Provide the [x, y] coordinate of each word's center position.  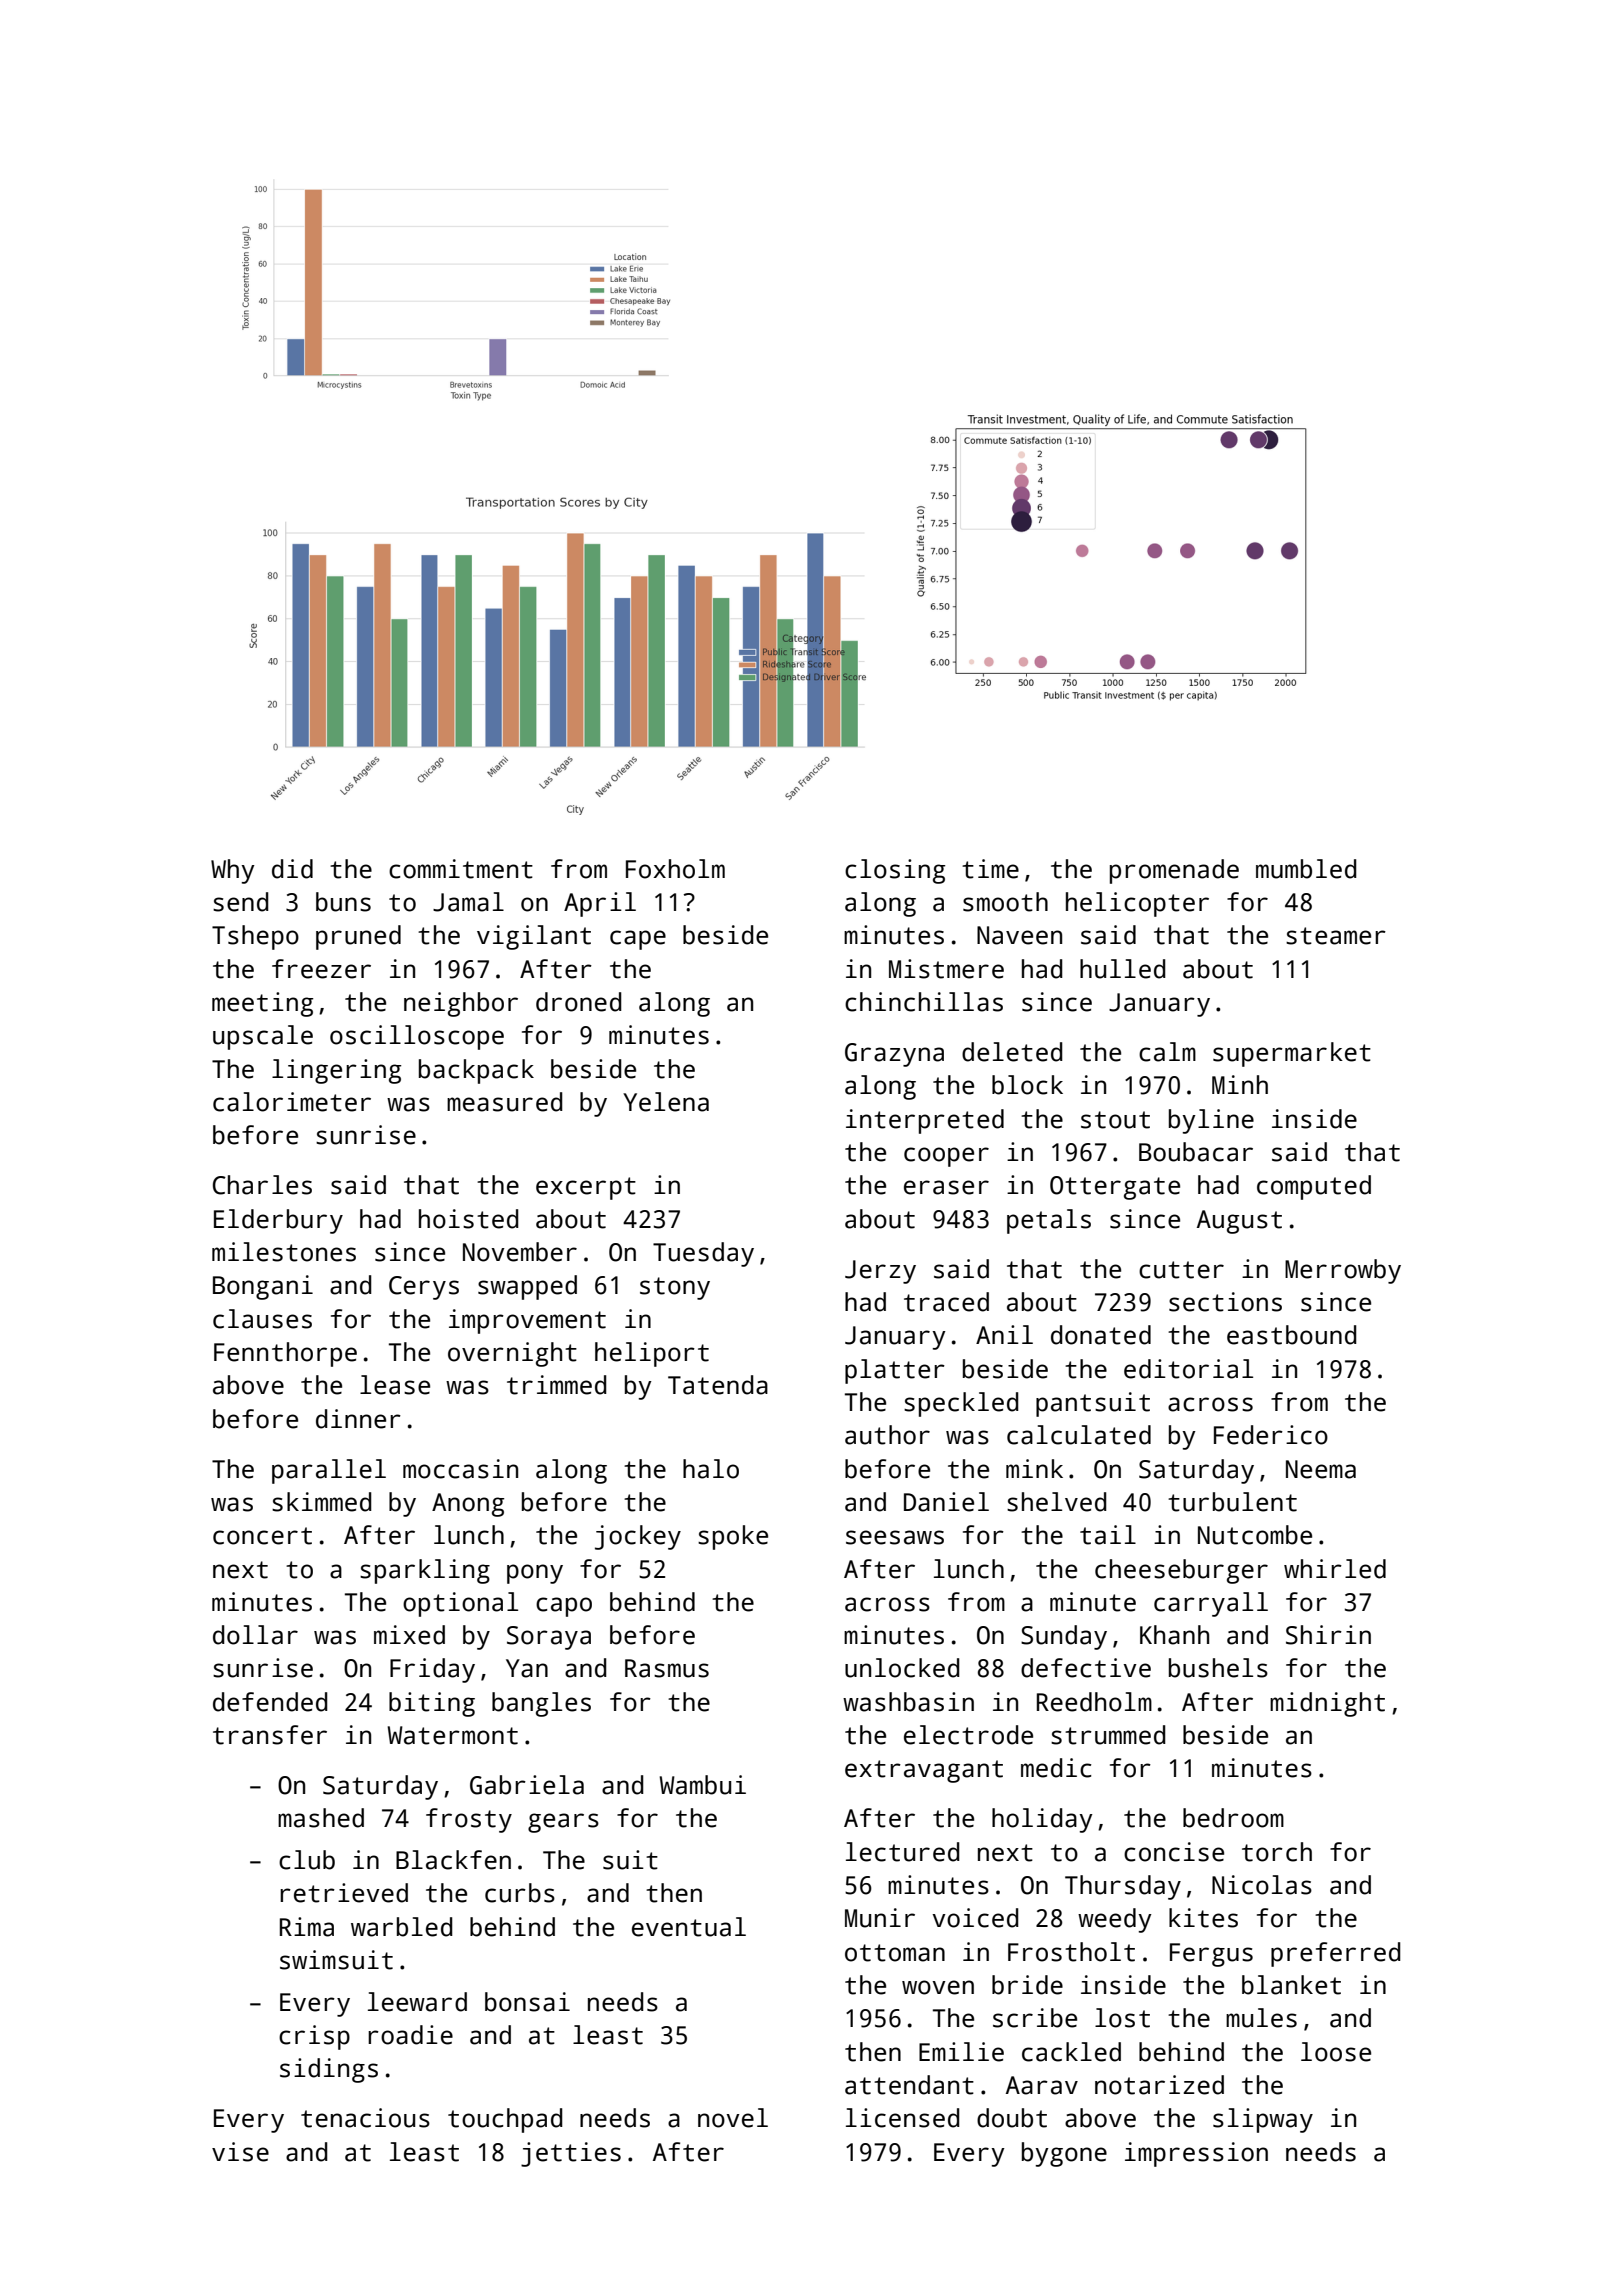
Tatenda [718, 1385]
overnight [512, 1354]
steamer [1336, 936]
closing [895, 871]
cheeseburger [1181, 1571]
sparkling [425, 1571]
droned [578, 1002]
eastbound [1291, 1335]
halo [711, 1469]
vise [240, 2152]
